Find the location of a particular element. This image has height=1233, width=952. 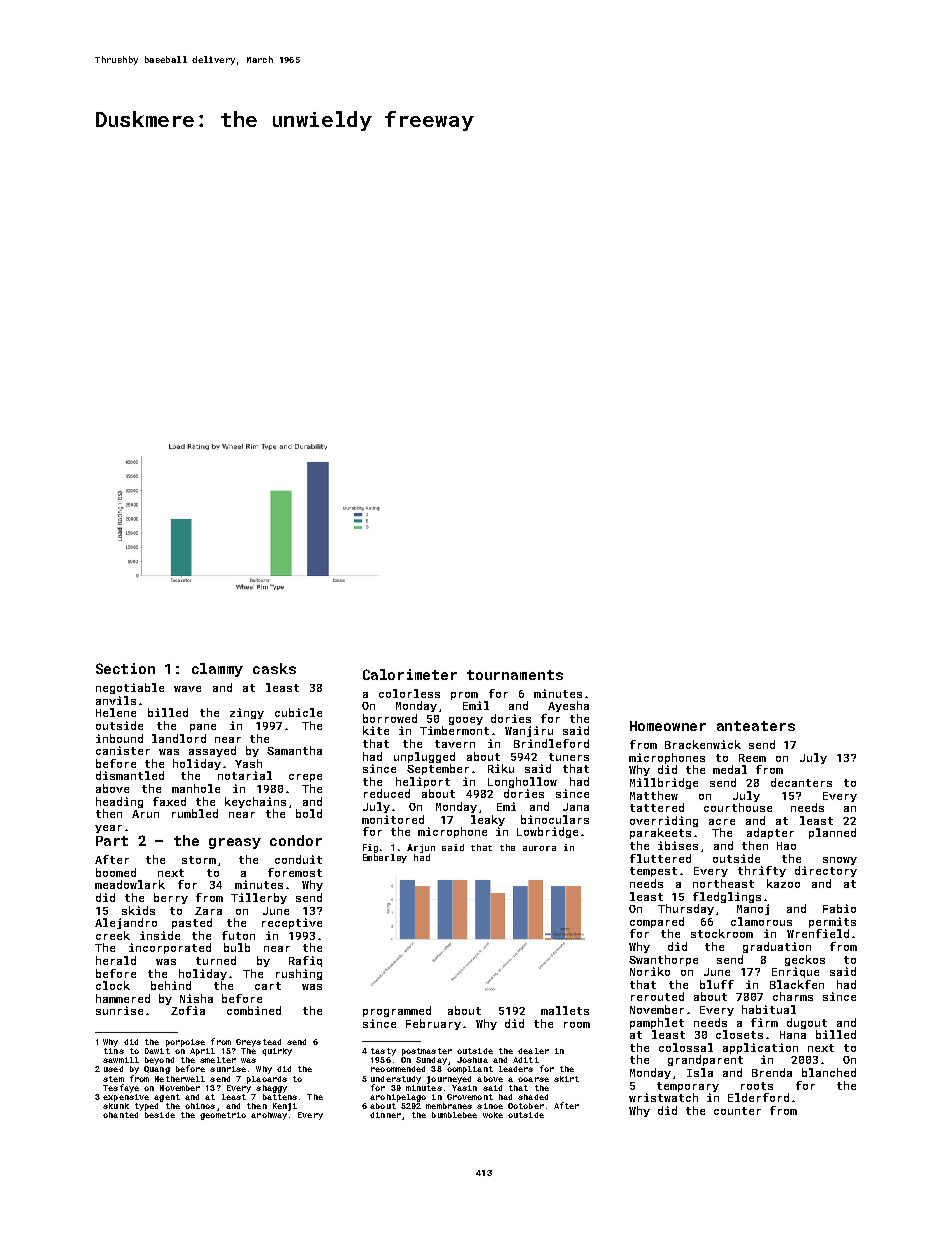

Calorimeter is located at coordinates (410, 674).
